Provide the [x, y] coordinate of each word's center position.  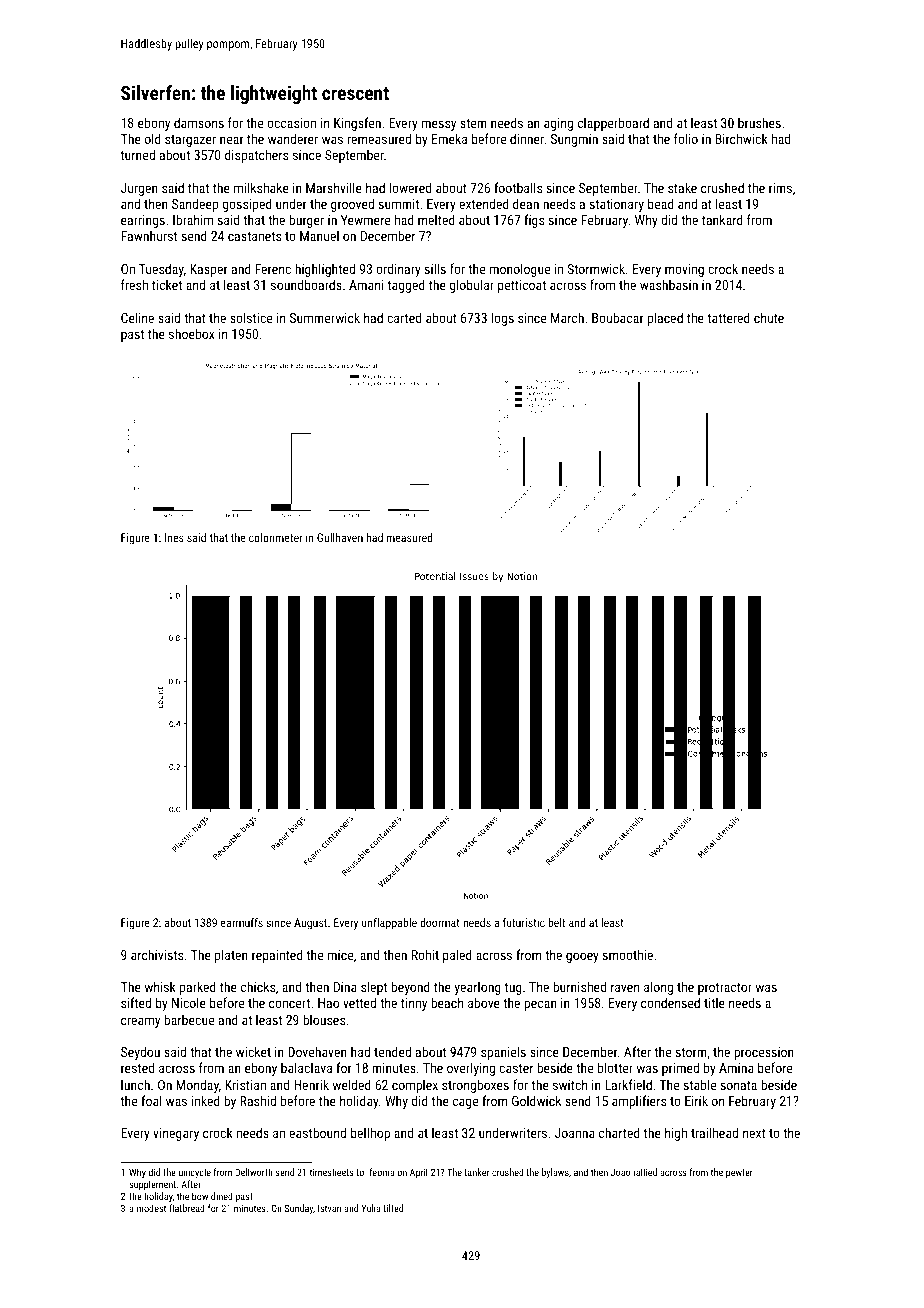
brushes [759, 122]
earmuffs [242, 922]
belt [556, 922]
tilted [393, 1208]
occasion [291, 123]
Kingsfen [357, 124]
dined [222, 1196]
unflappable [389, 924]
